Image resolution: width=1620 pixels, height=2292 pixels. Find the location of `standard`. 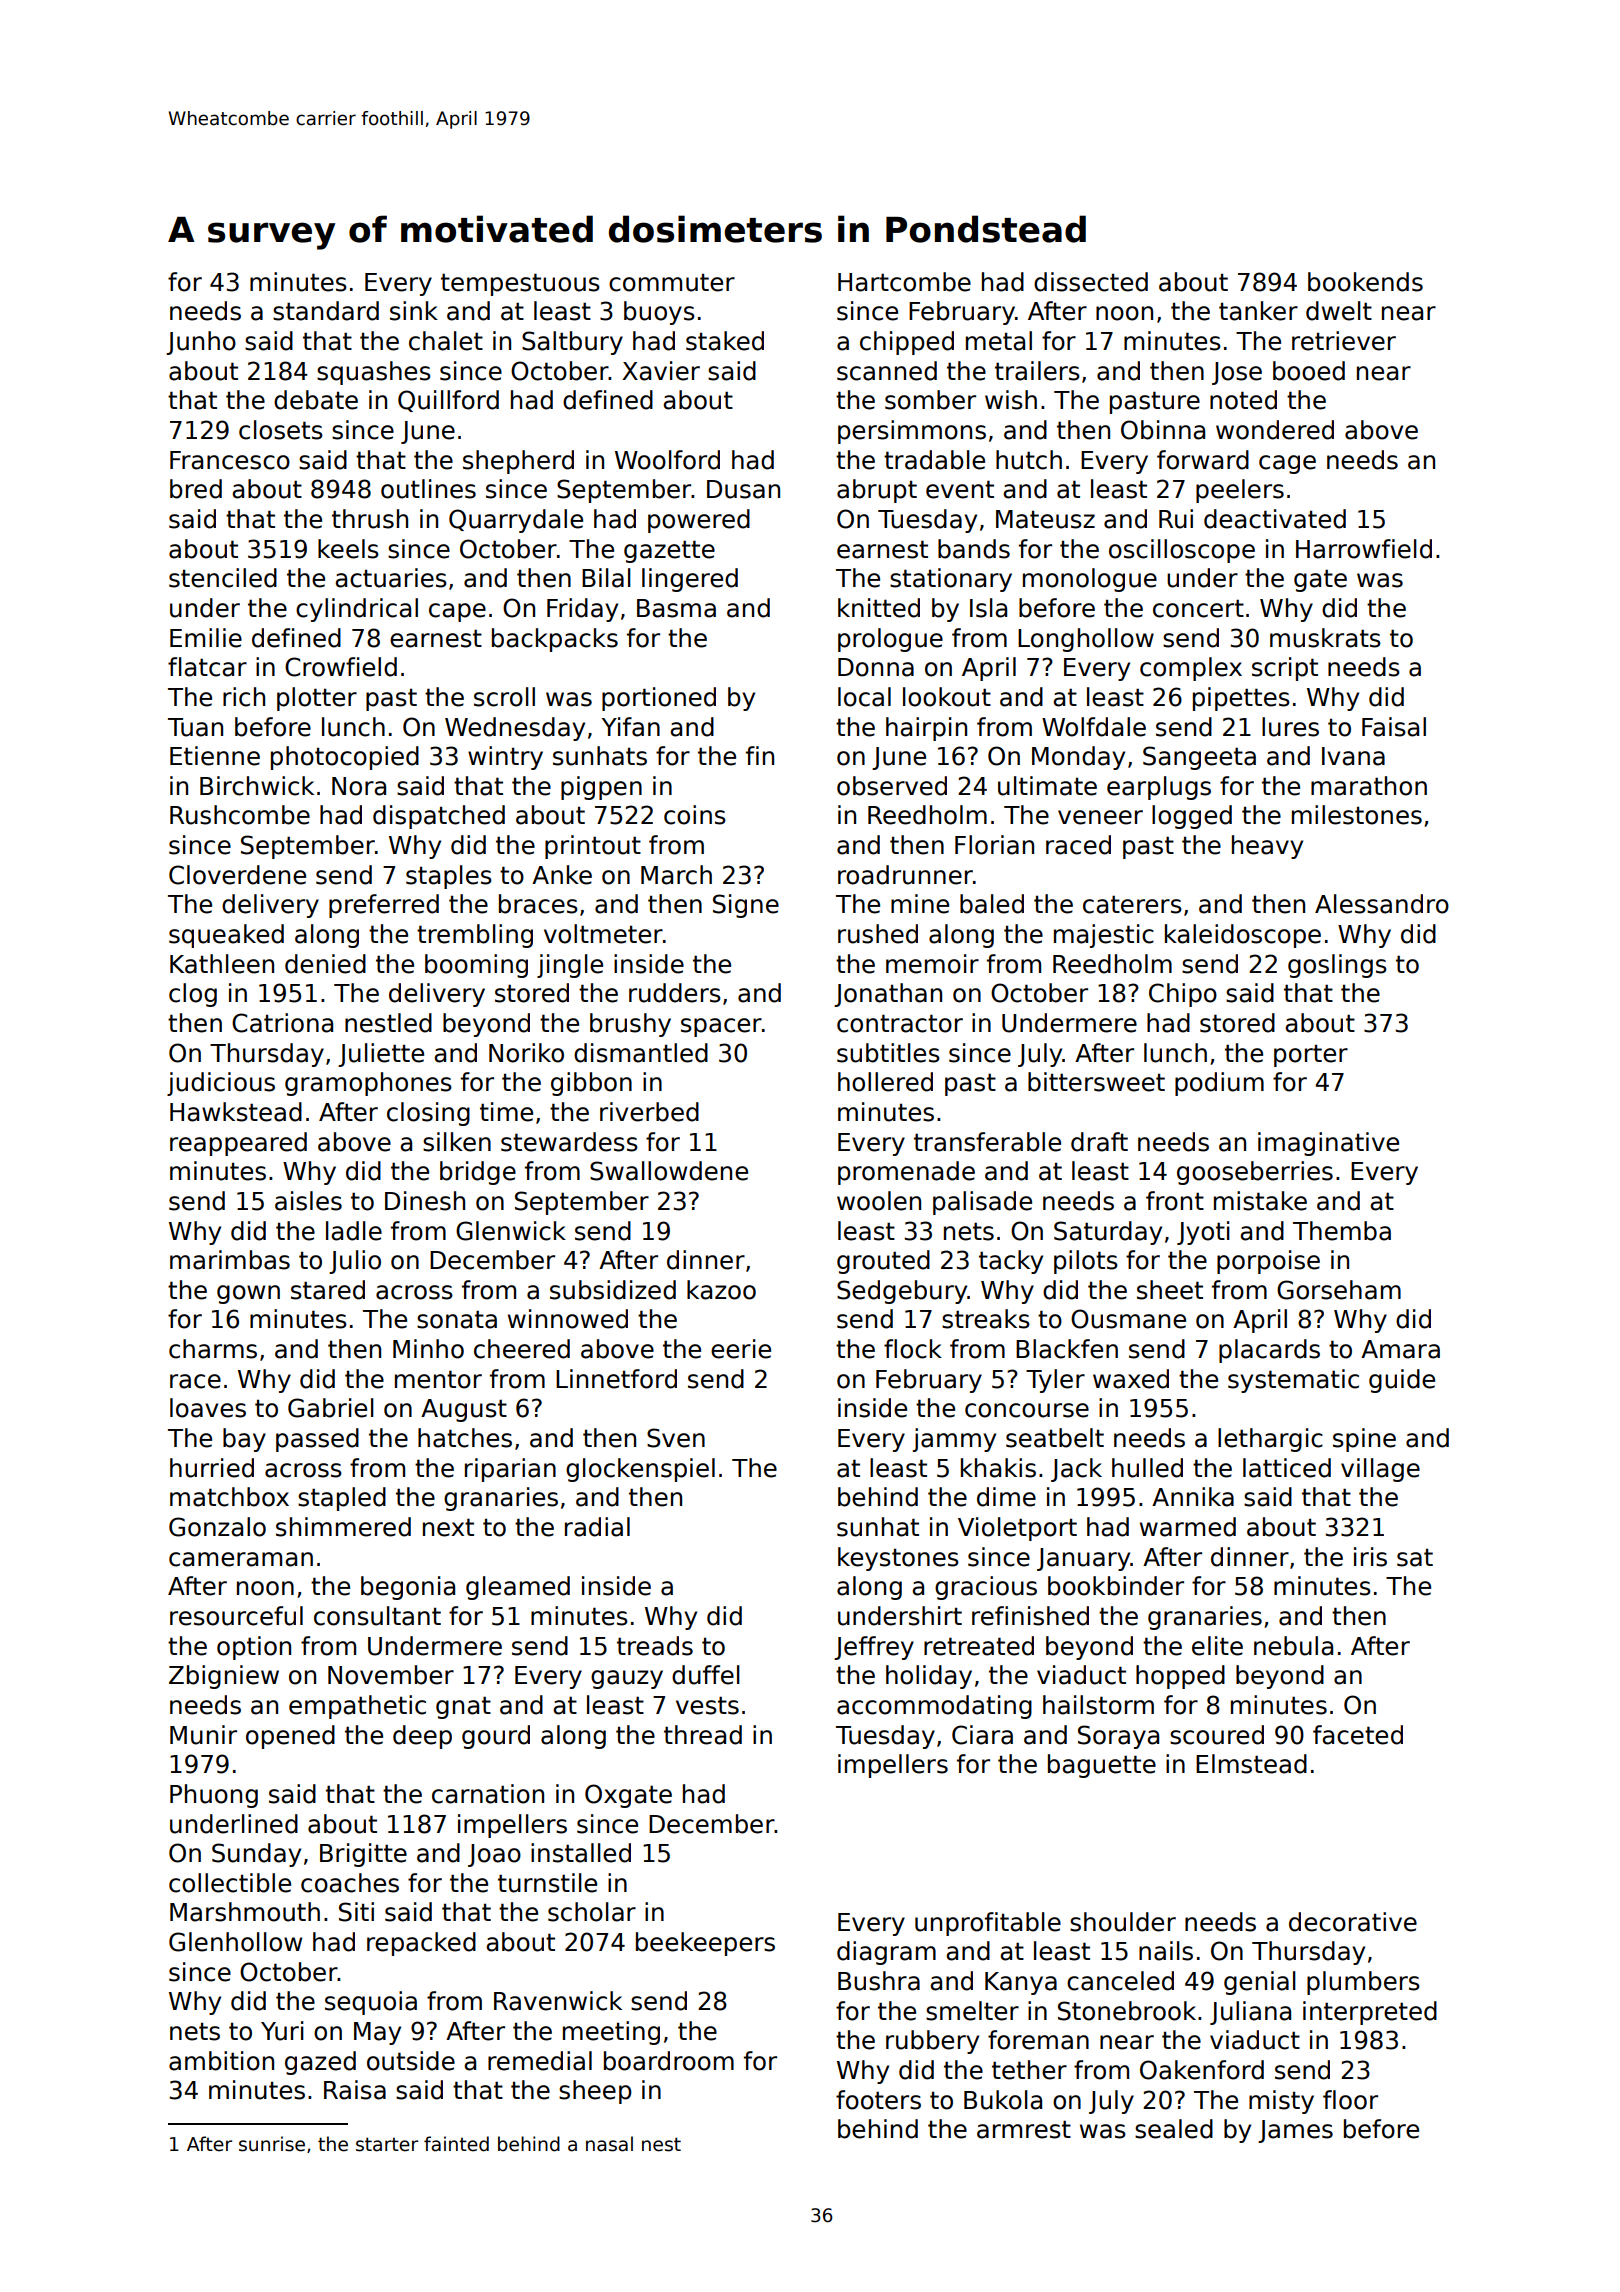

standard is located at coordinates (326, 311).
